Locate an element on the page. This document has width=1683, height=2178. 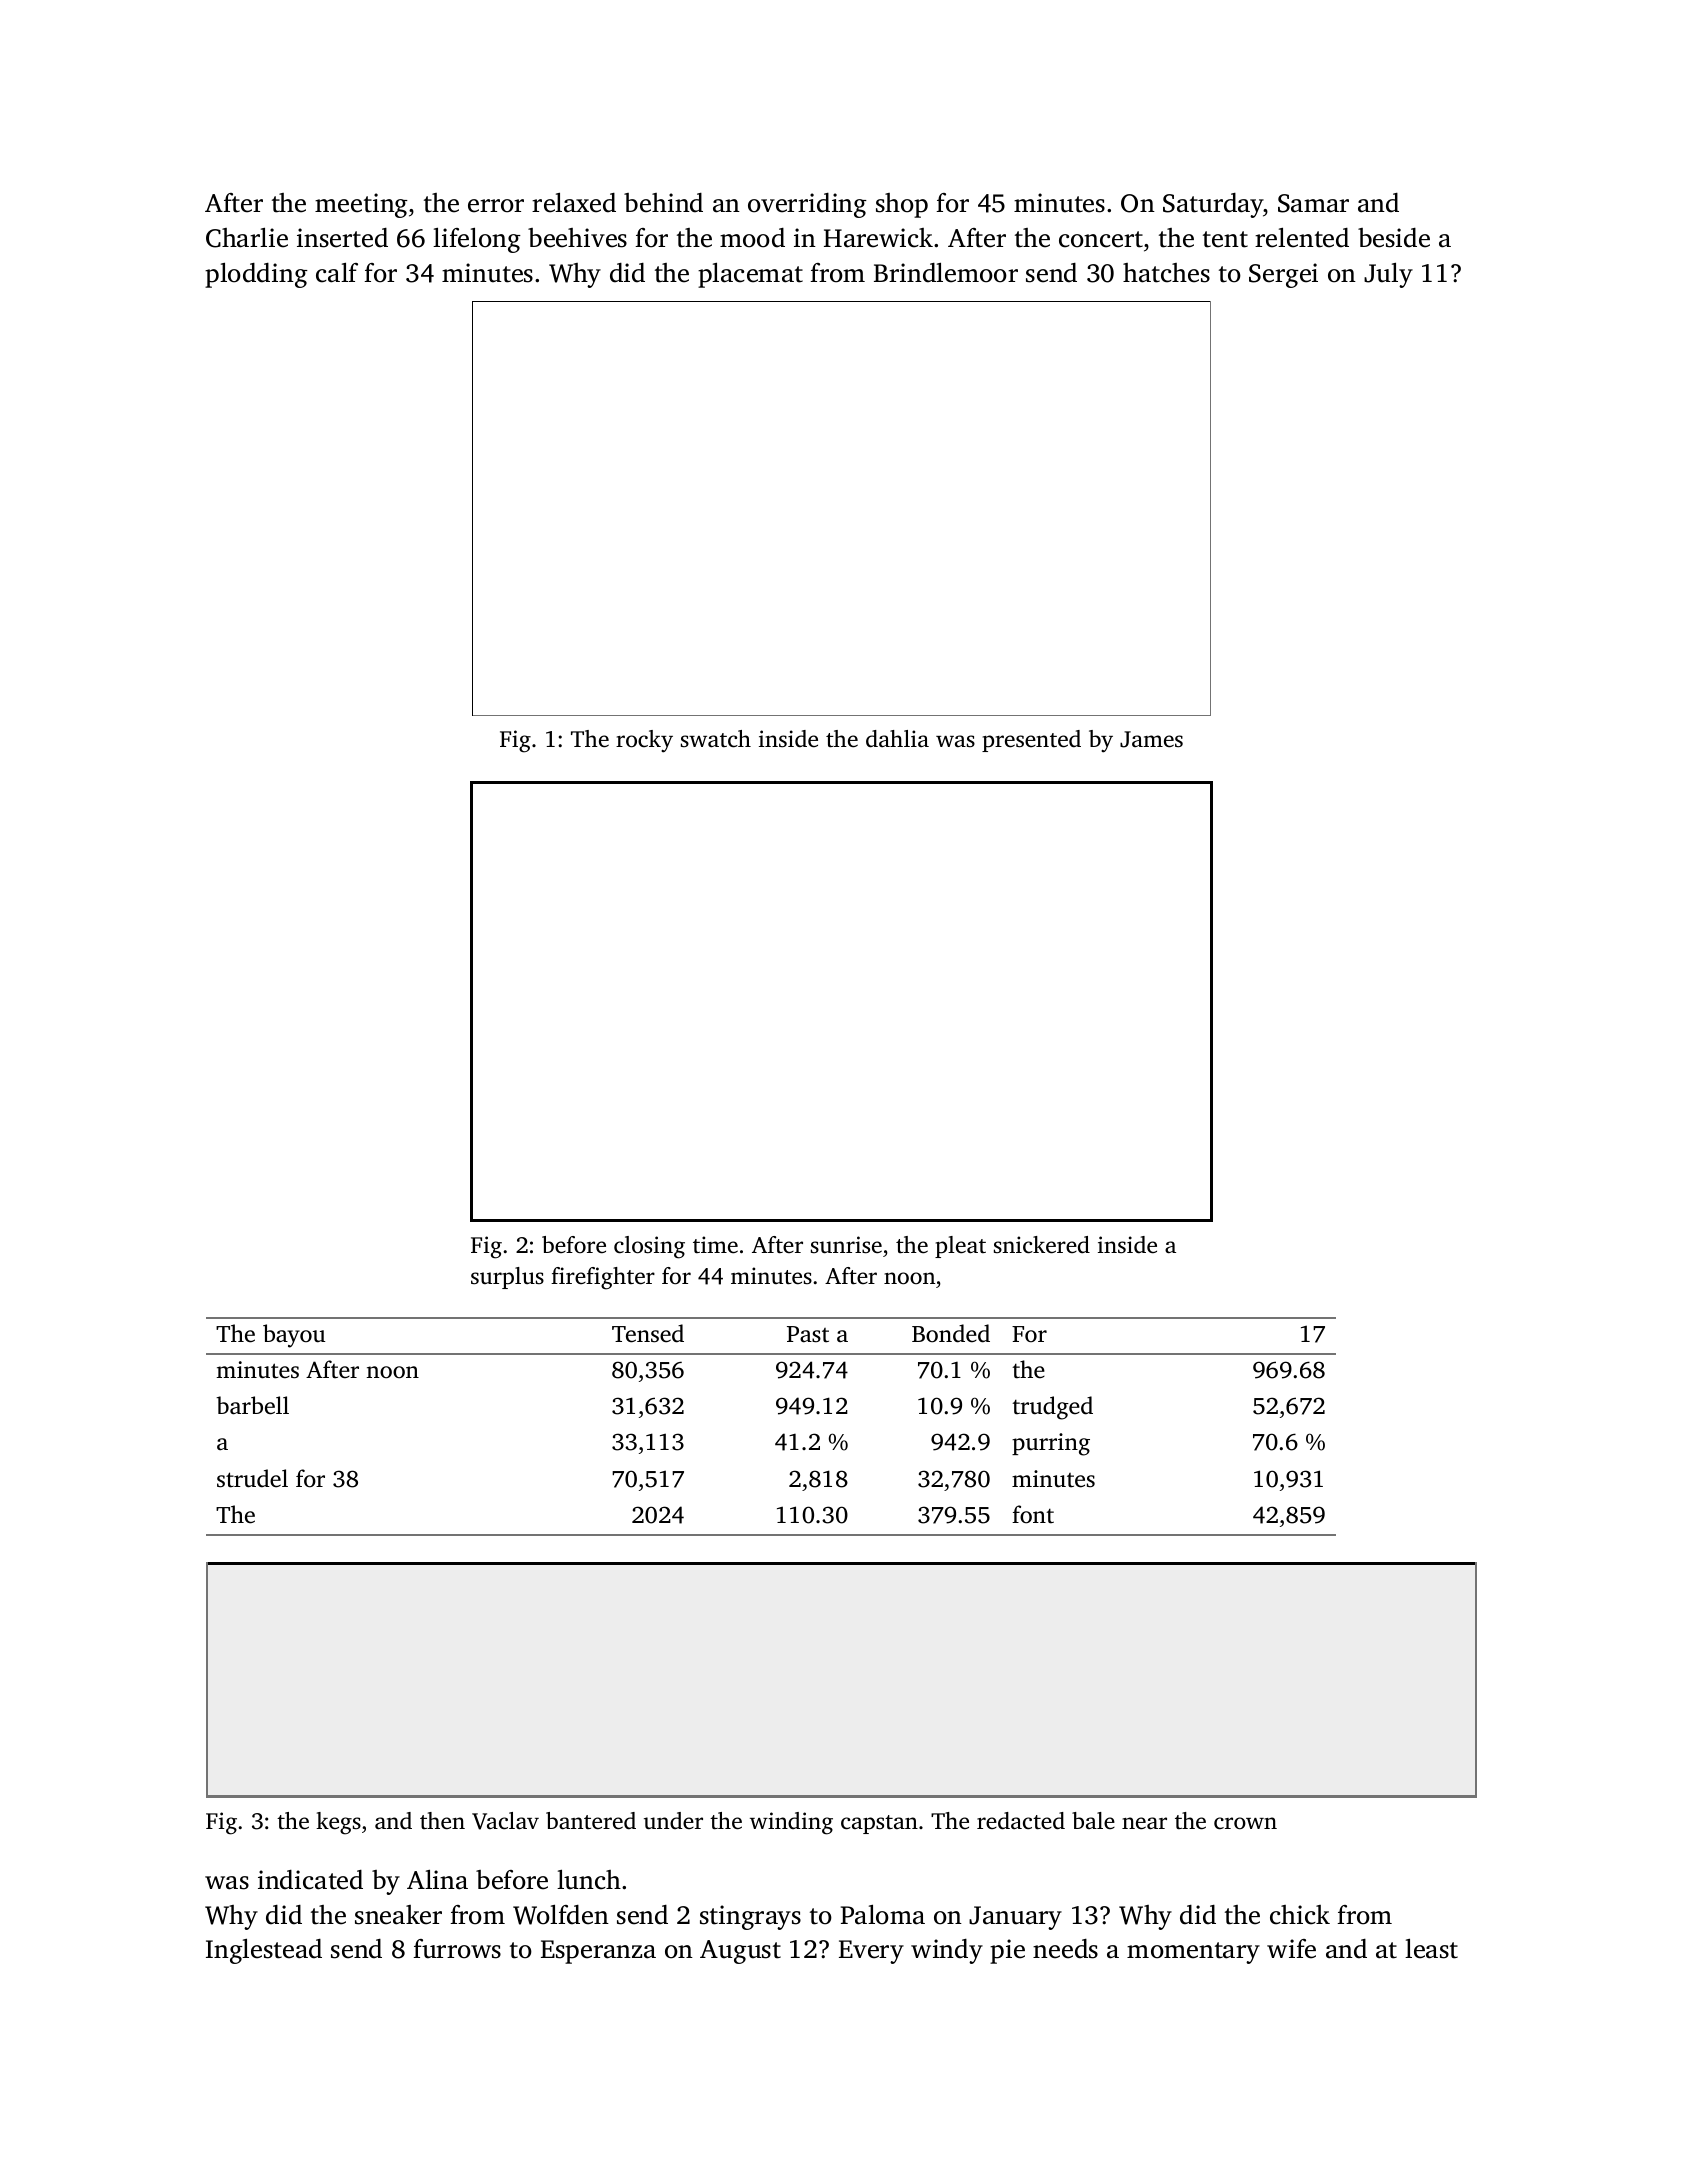
Tensed is located at coordinates (648, 1333).
